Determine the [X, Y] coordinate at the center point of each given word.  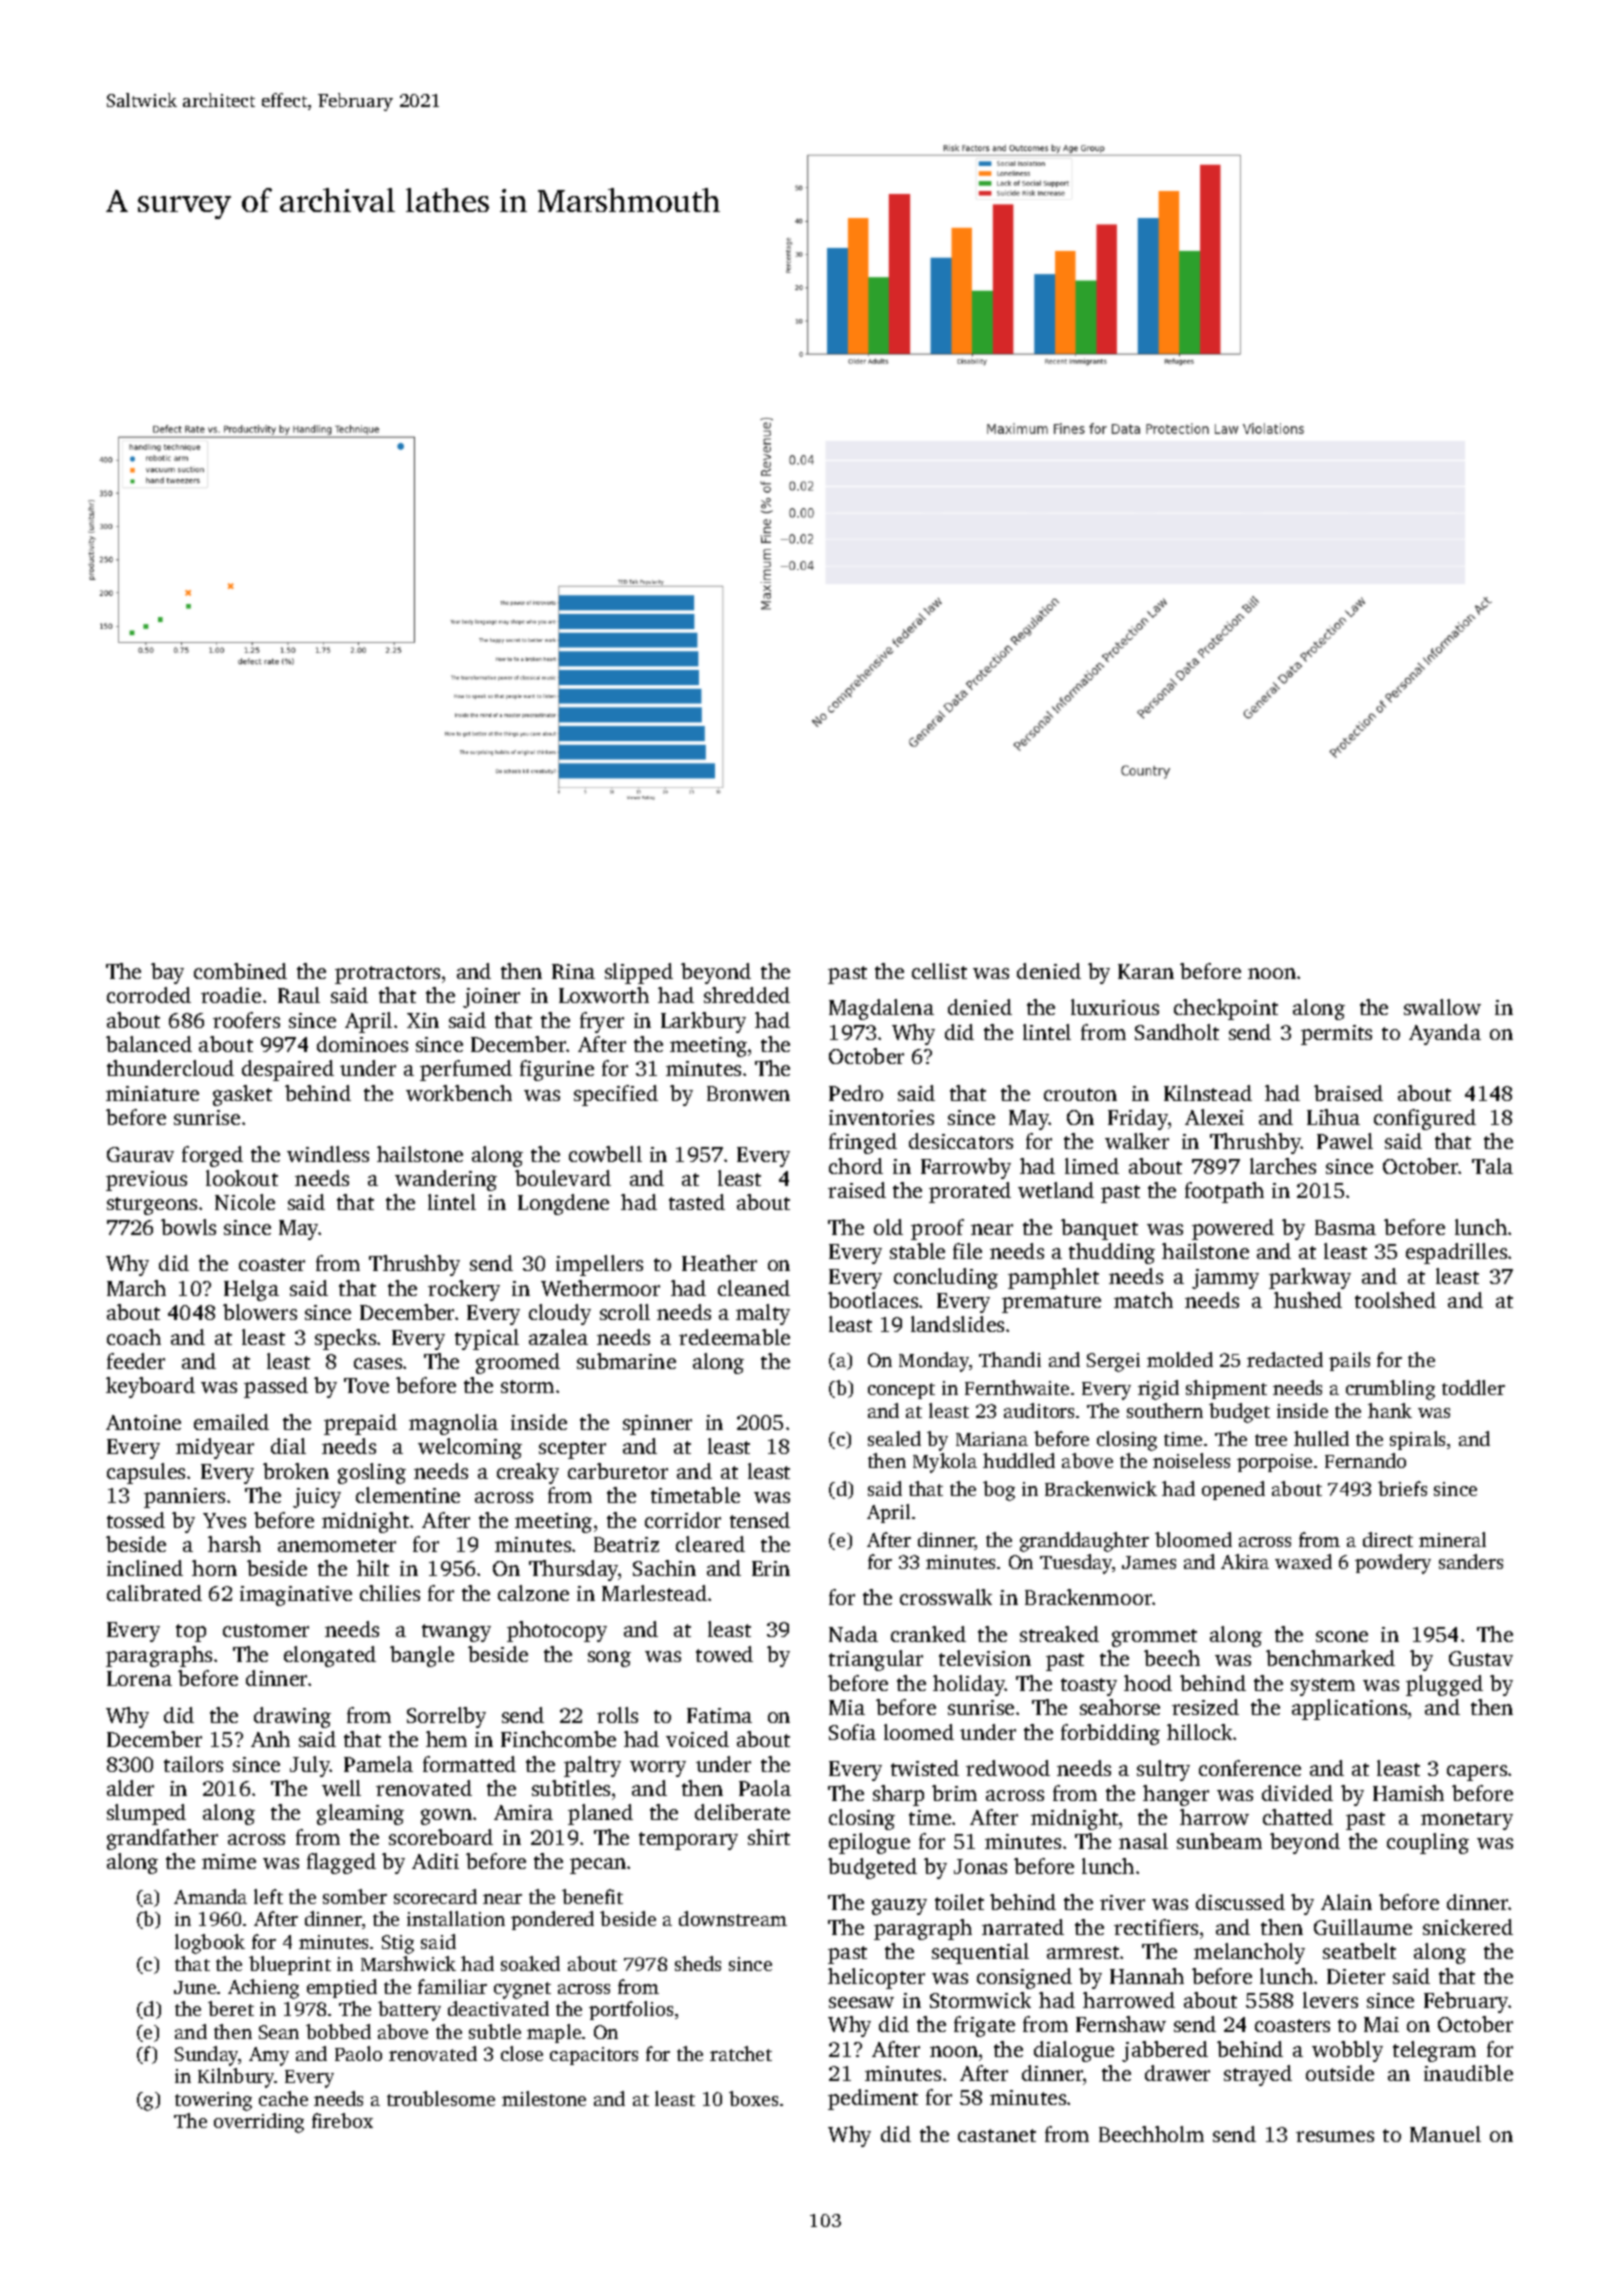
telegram [1434, 2051]
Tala [1492, 1166]
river [1122, 1902]
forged [212, 1156]
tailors [193, 1764]
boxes [753, 2098]
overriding [259, 2123]
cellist [939, 971]
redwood [1008, 1768]
